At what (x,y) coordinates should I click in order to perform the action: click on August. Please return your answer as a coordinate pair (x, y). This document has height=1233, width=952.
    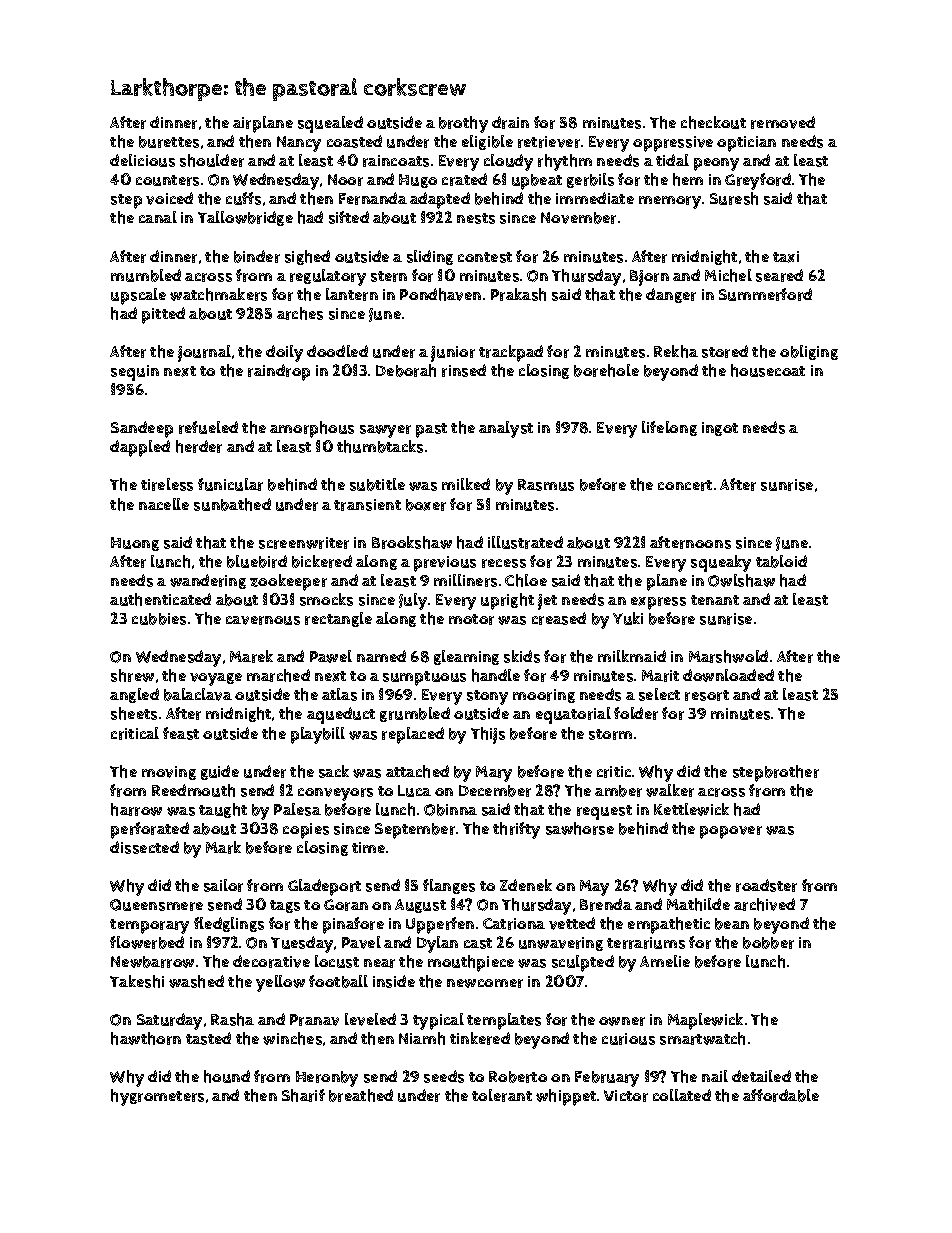
    Looking at the image, I should click on (420, 906).
